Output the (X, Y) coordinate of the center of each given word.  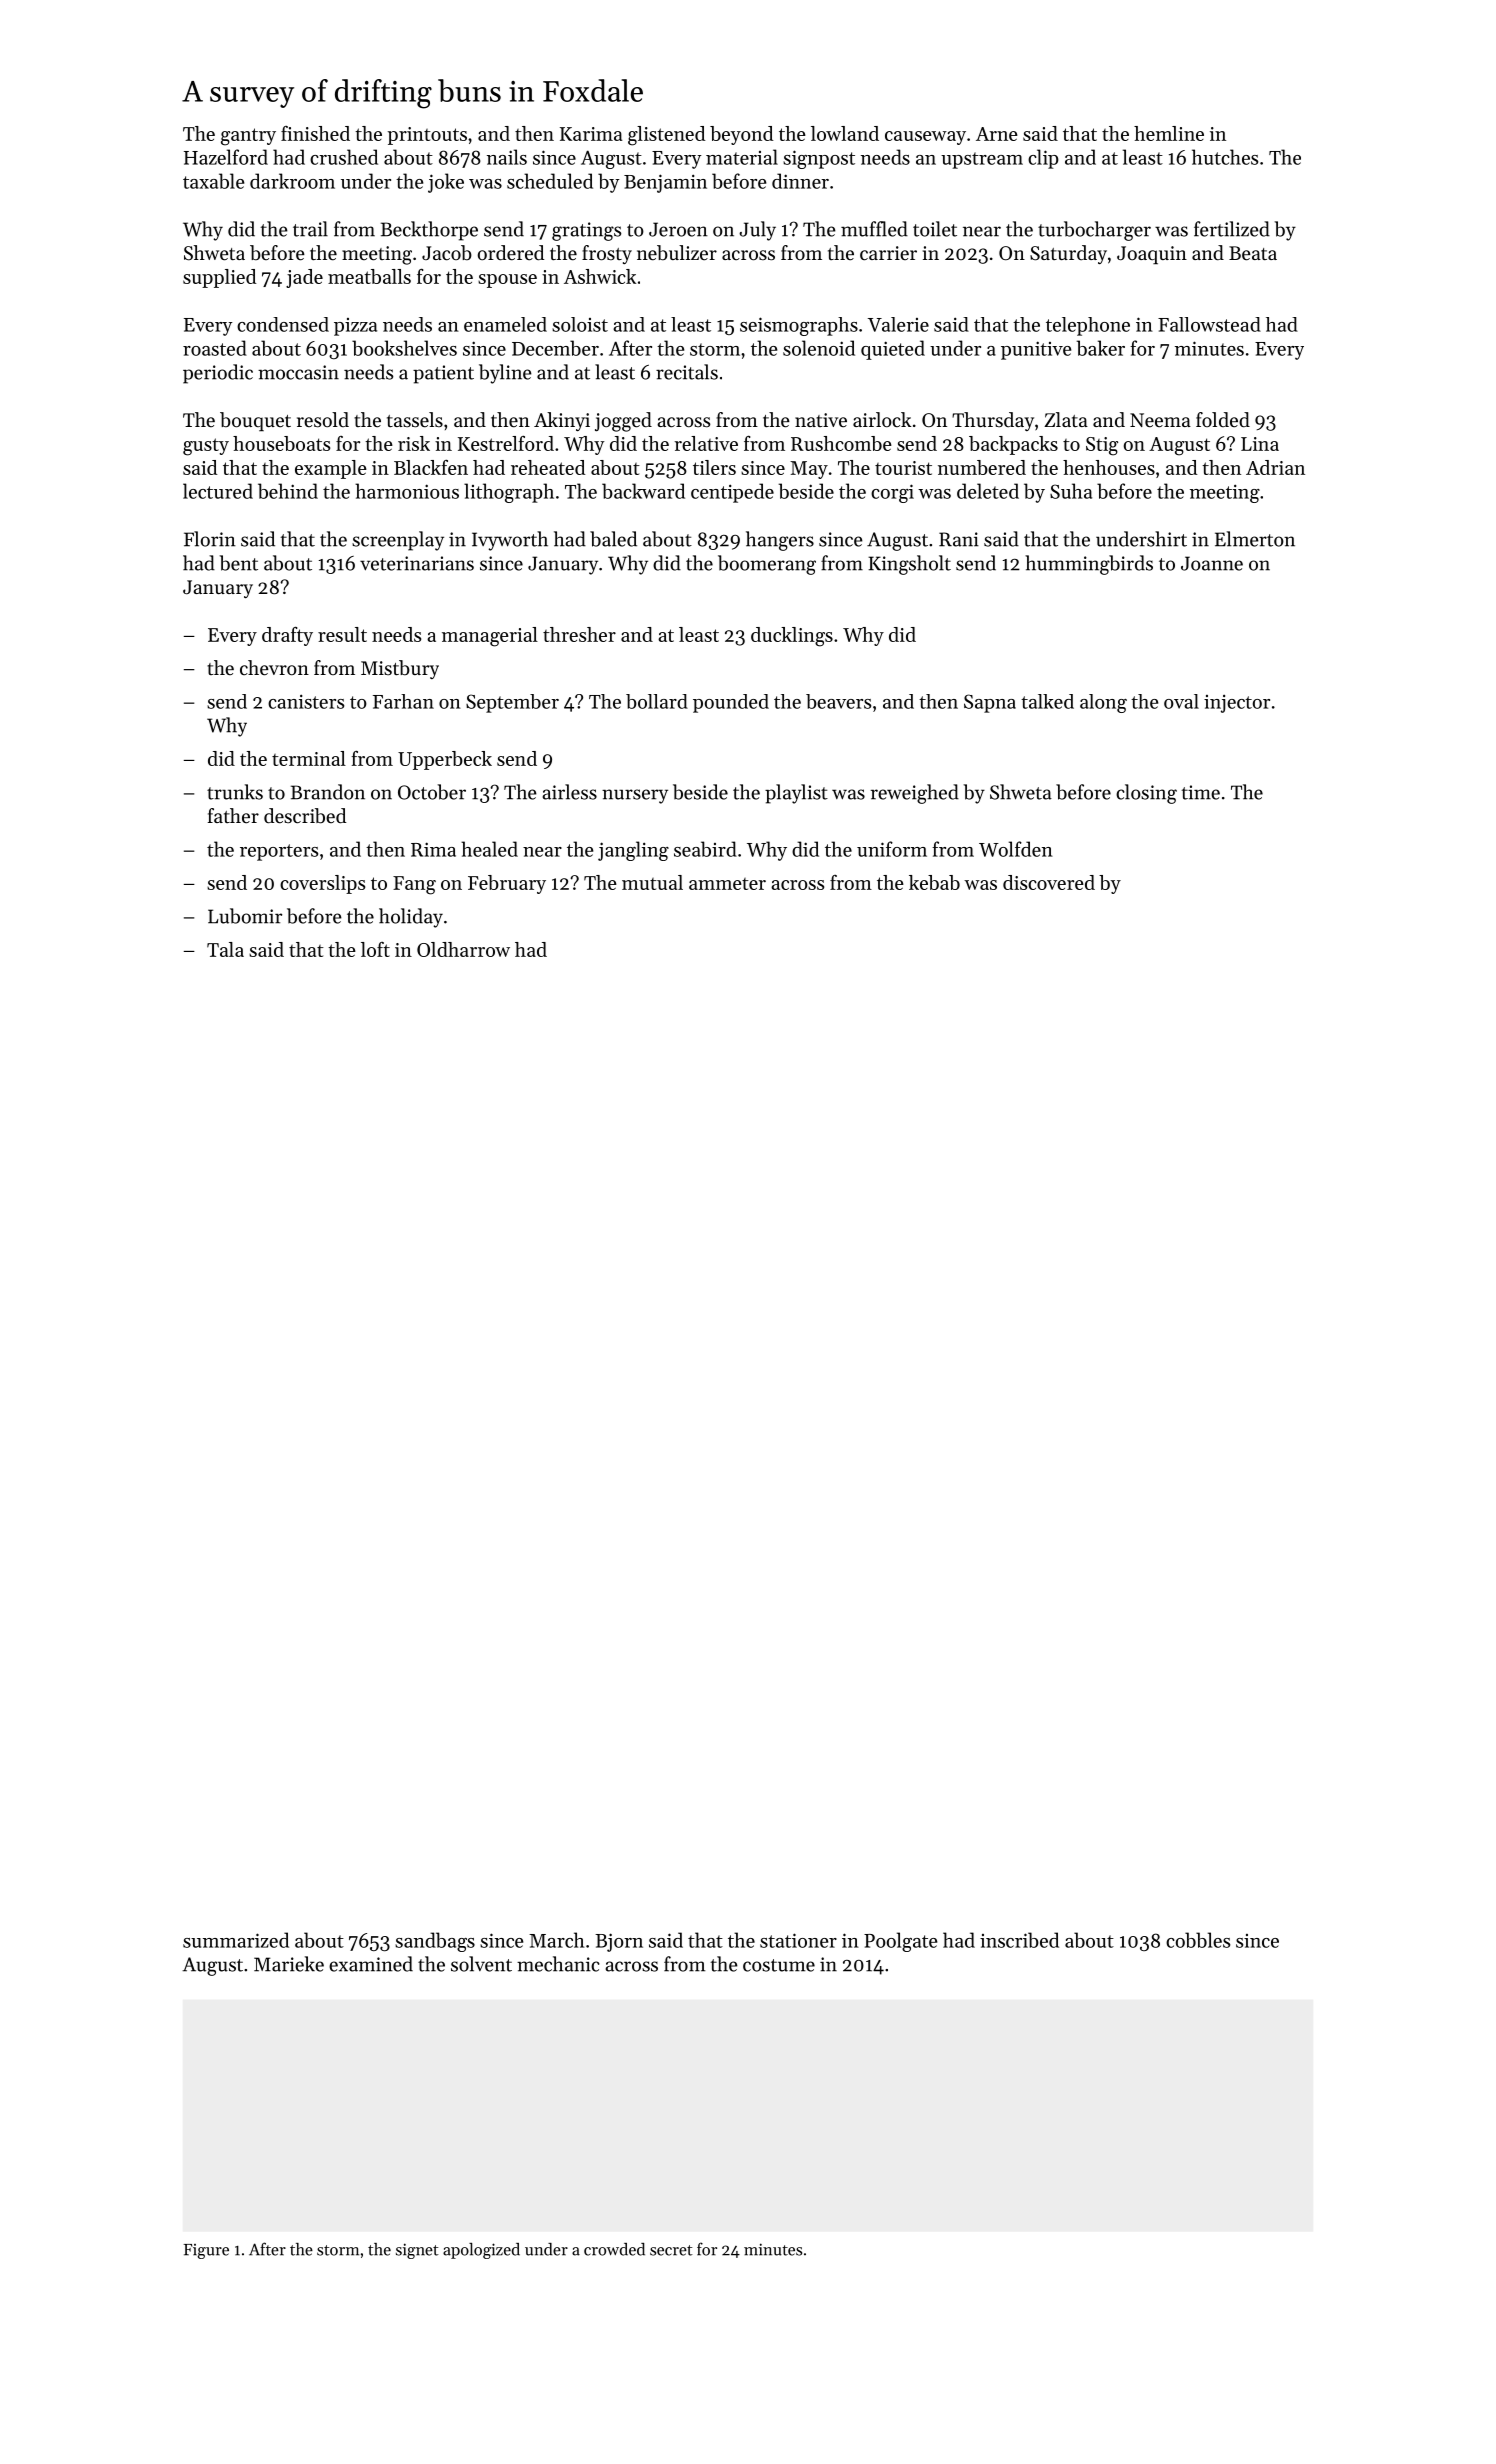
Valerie (898, 324)
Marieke (289, 1964)
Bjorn (619, 1942)
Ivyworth (510, 541)
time (1201, 792)
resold (323, 419)
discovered (1049, 882)
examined (371, 1964)
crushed (344, 157)
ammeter (727, 884)
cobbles (1198, 1940)
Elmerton (1255, 539)
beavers (838, 701)
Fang (414, 885)
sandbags (435, 1942)
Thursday (993, 421)
